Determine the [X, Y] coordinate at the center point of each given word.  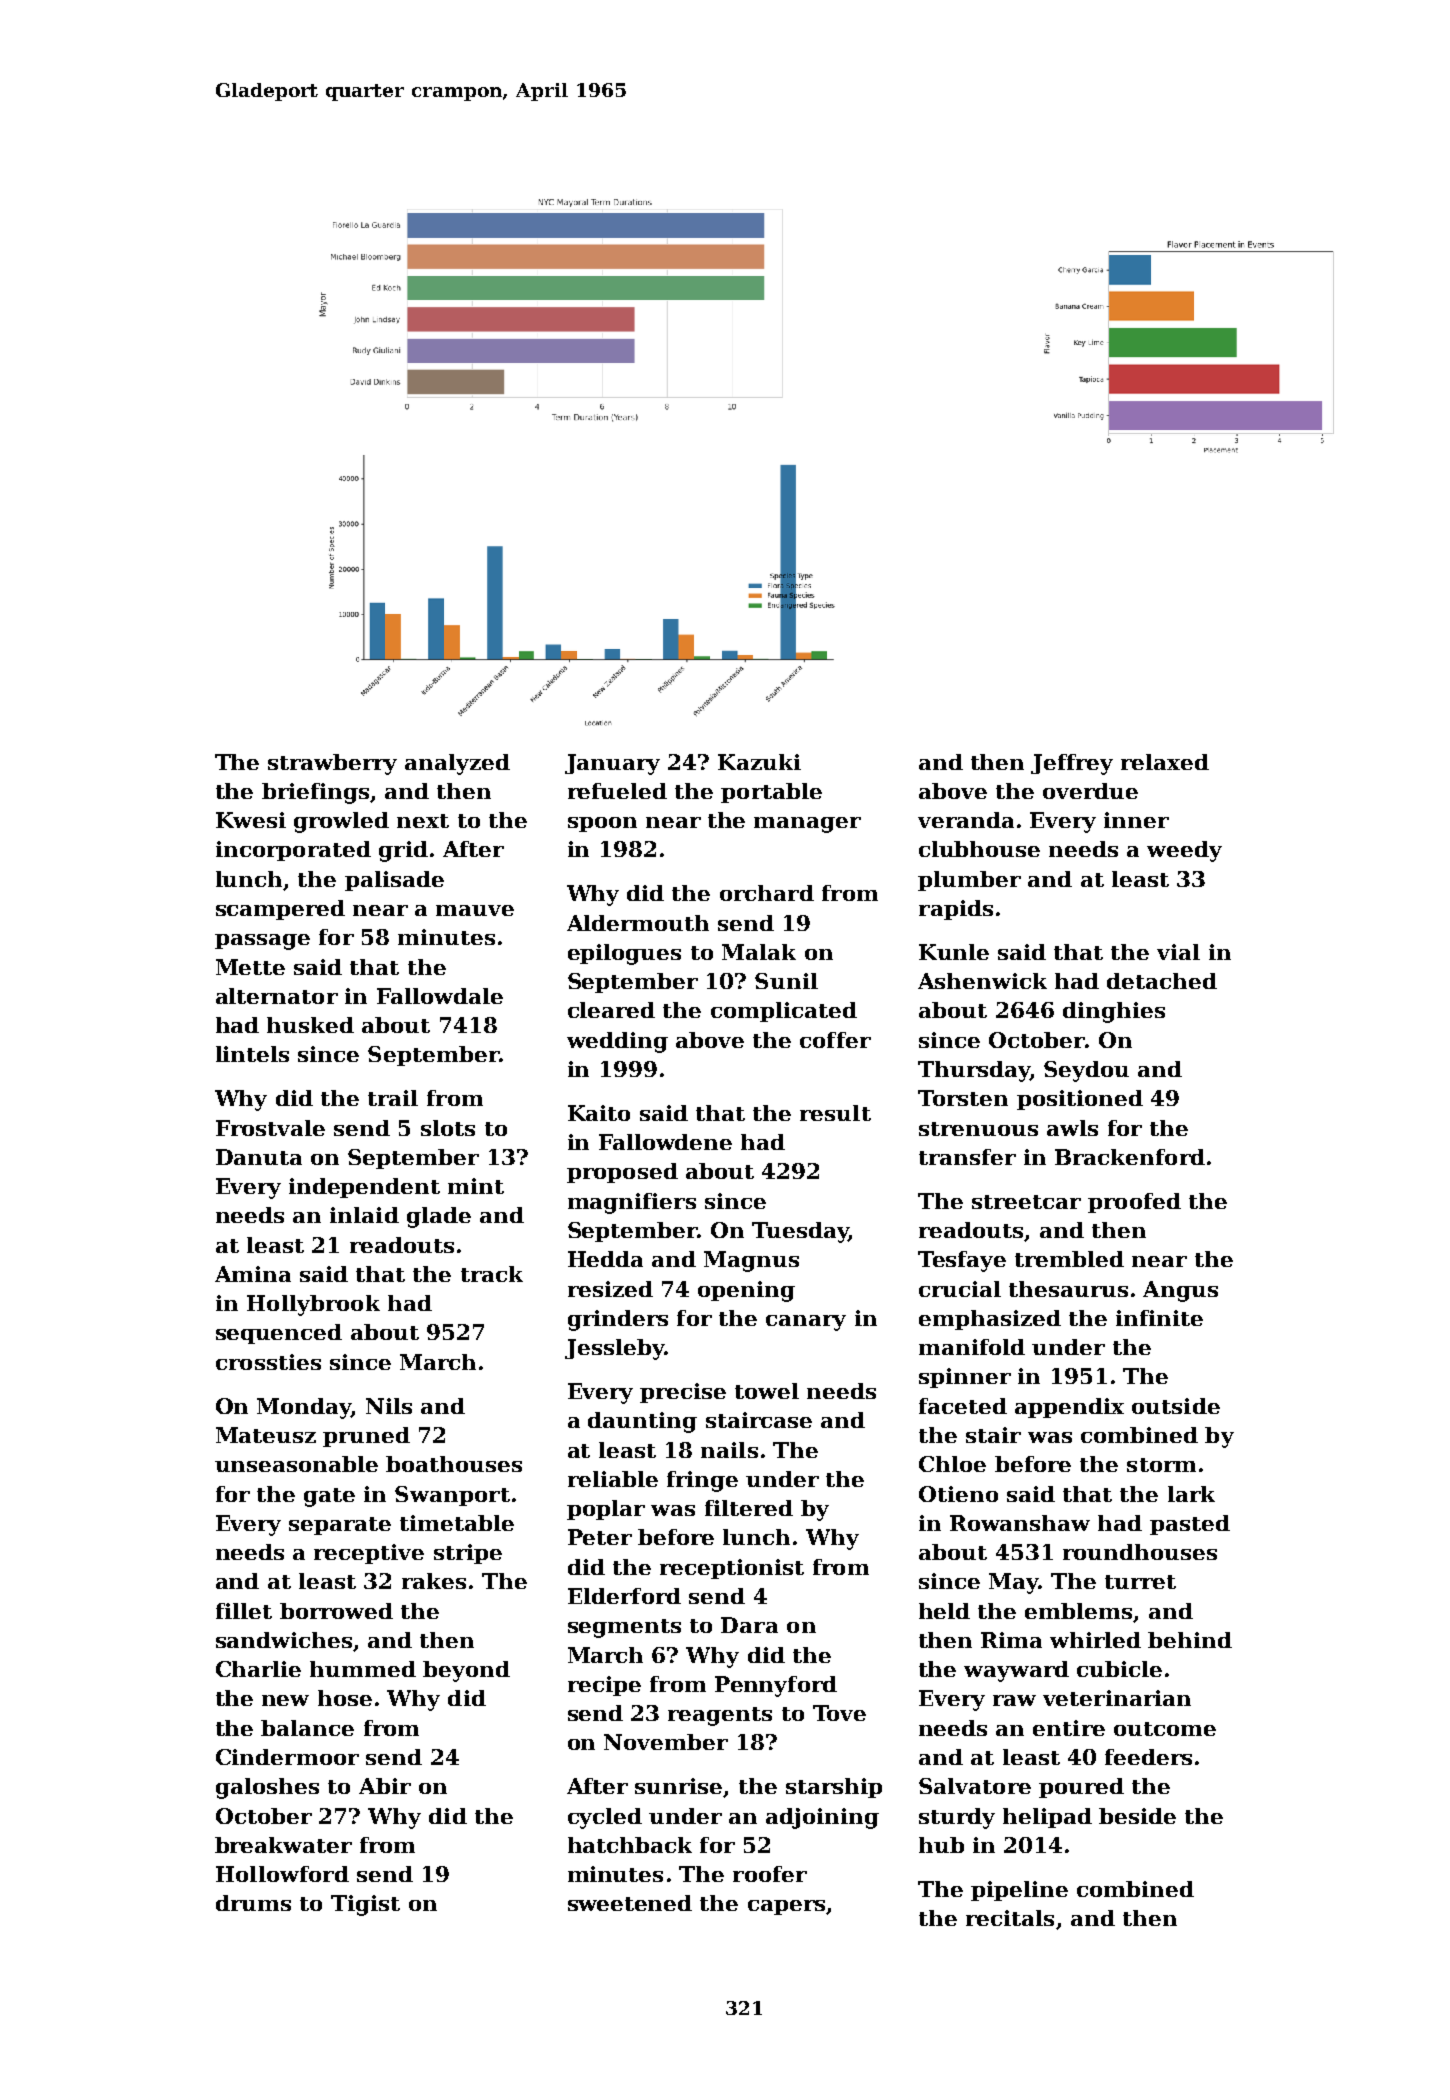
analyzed [457, 764]
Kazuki [759, 762]
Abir [385, 1786]
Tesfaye [962, 1261]
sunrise [678, 1786]
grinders [618, 1320]
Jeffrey [1072, 764]
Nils [389, 1406]
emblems [1078, 1611]
